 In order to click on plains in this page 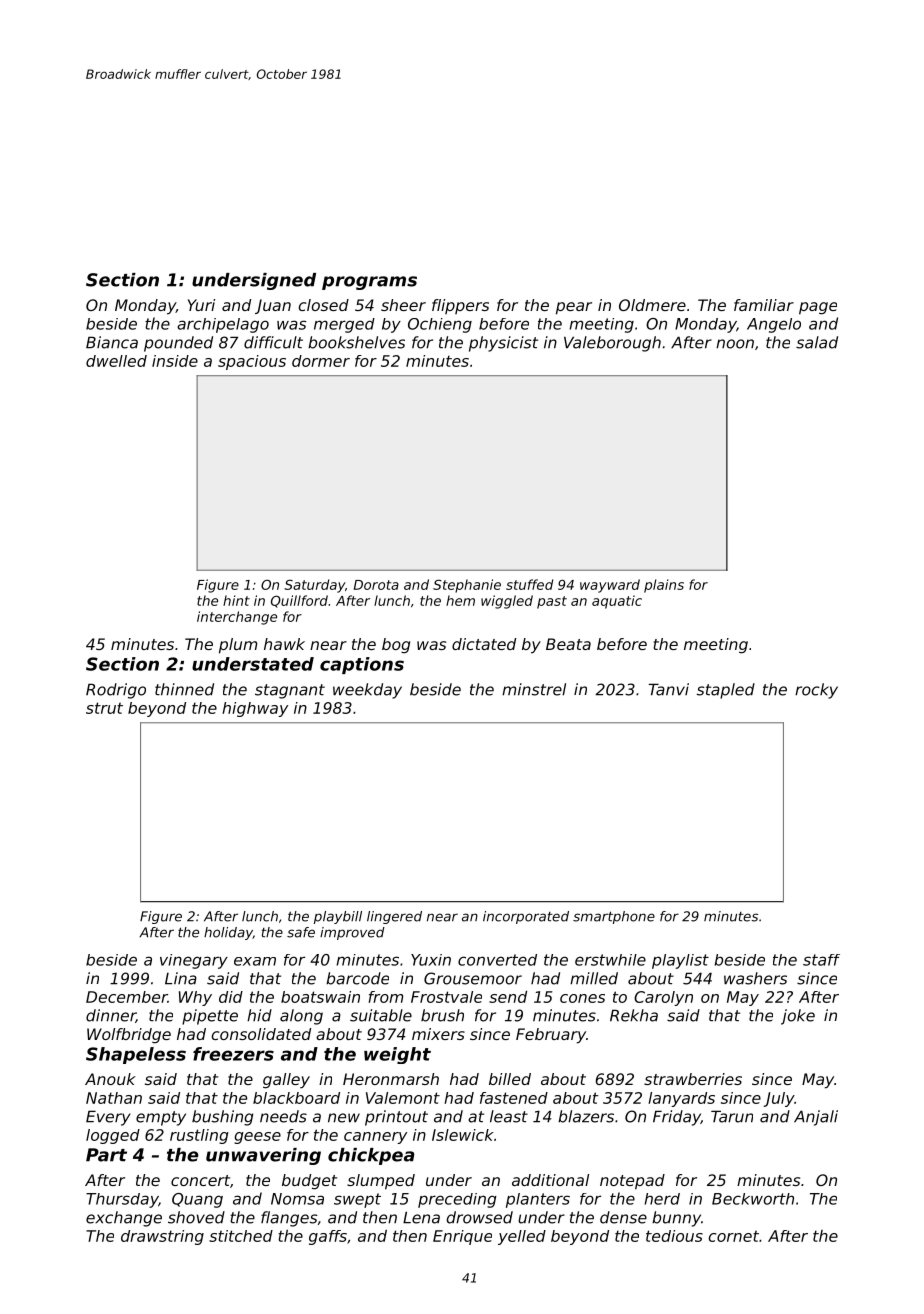, I will do `click(664, 586)`.
